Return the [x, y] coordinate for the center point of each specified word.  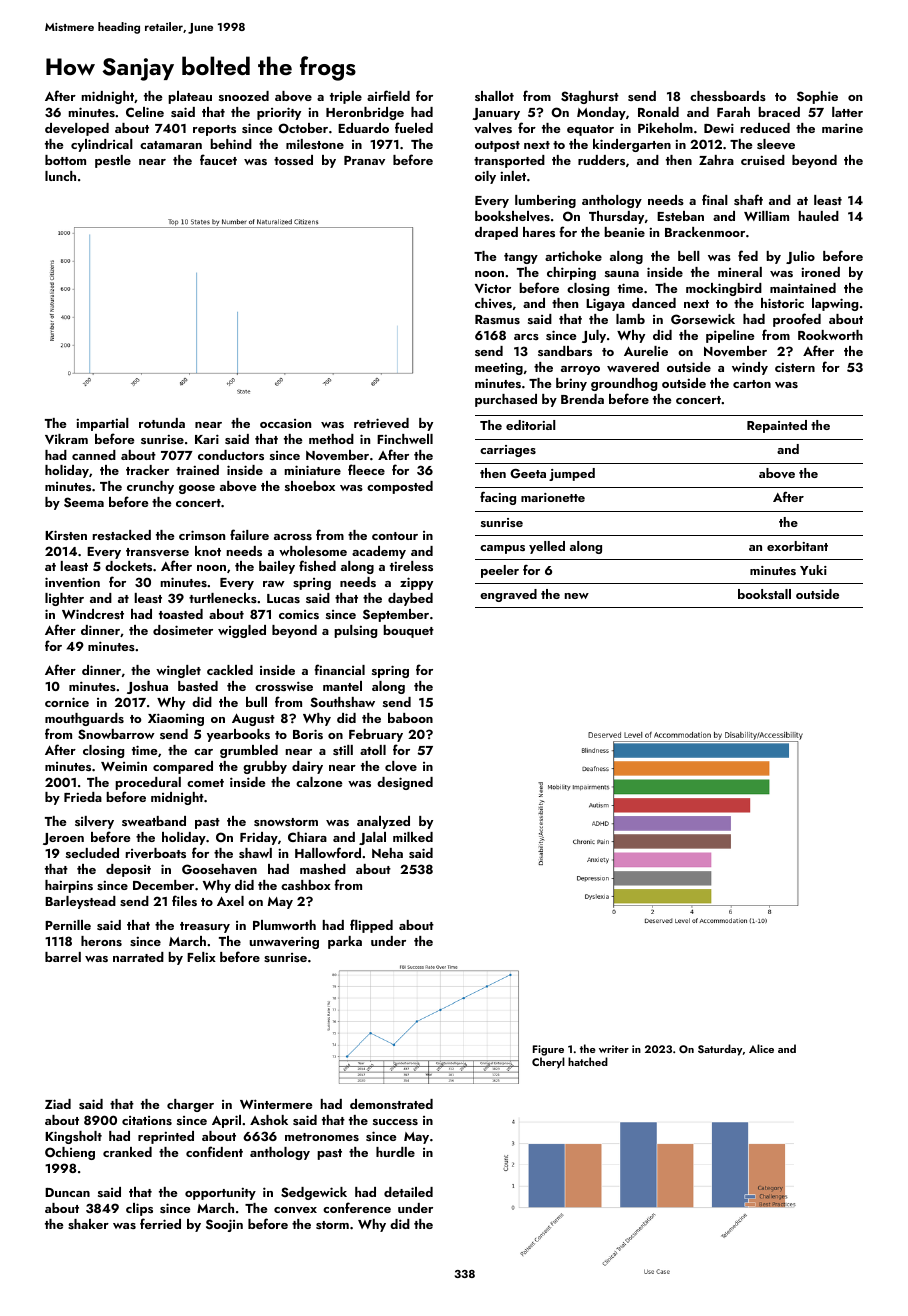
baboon [410, 718]
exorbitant [797, 546]
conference [357, 1207]
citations [147, 1120]
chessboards [728, 96]
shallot [494, 96]
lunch [60, 176]
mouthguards [84, 719]
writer [614, 1049]
